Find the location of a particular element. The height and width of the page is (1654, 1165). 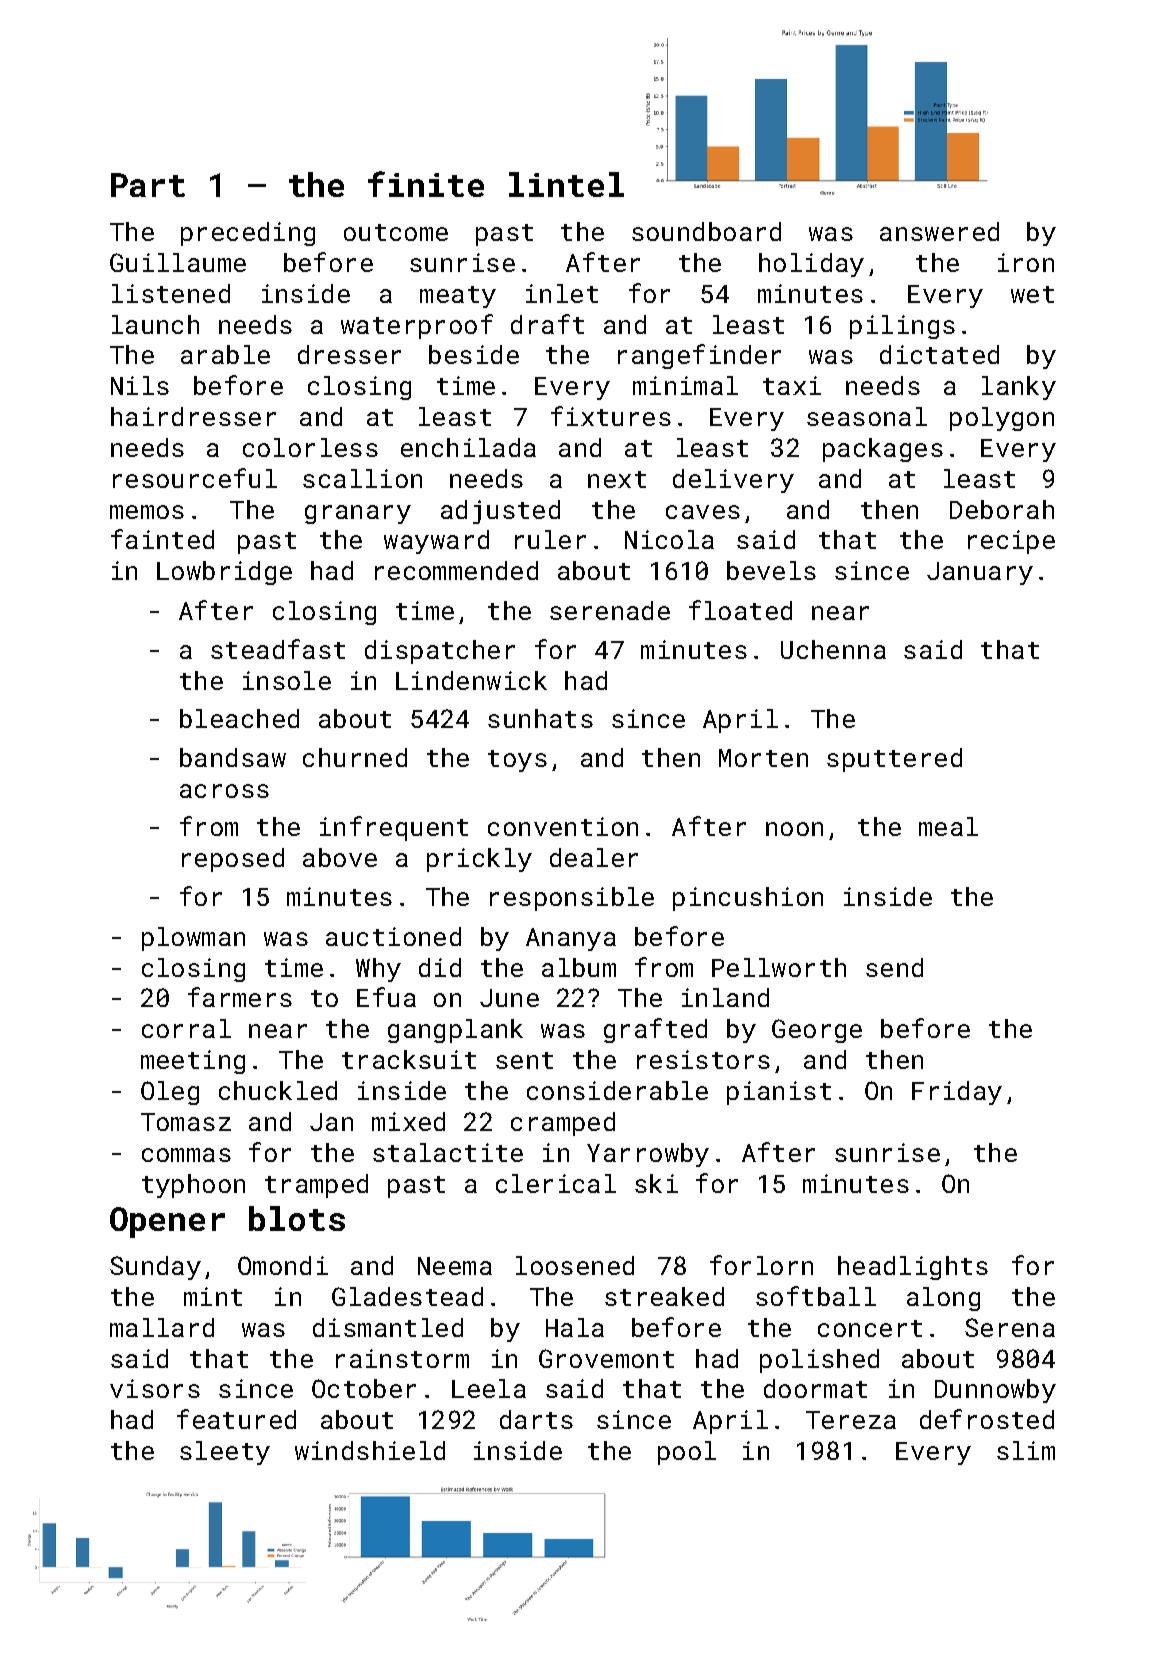

streaked is located at coordinates (664, 1296).
